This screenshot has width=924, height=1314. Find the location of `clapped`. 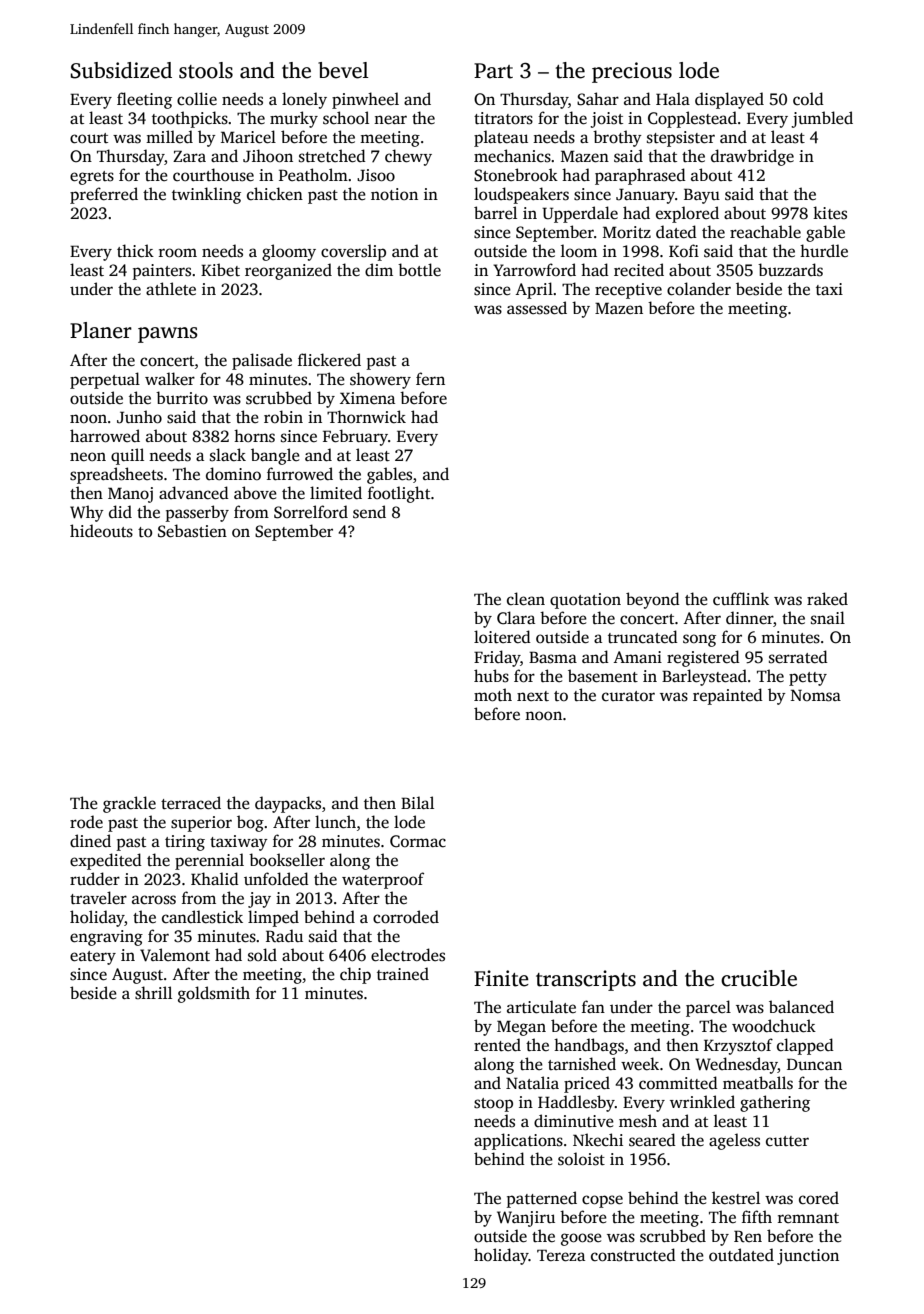

clapped is located at coordinates (805, 1046).
